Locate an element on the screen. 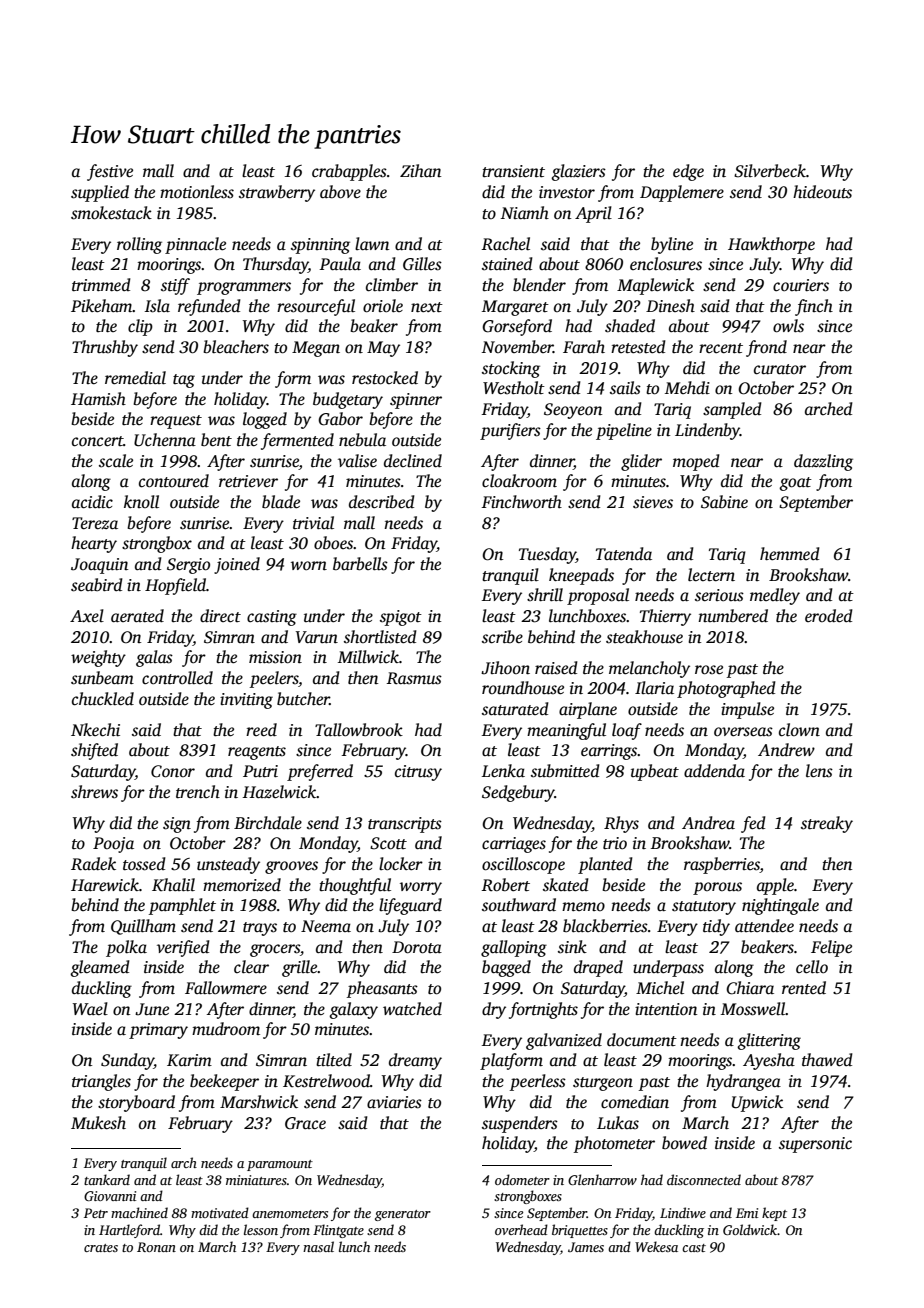 The image size is (924, 1308). fed is located at coordinates (753, 824).
